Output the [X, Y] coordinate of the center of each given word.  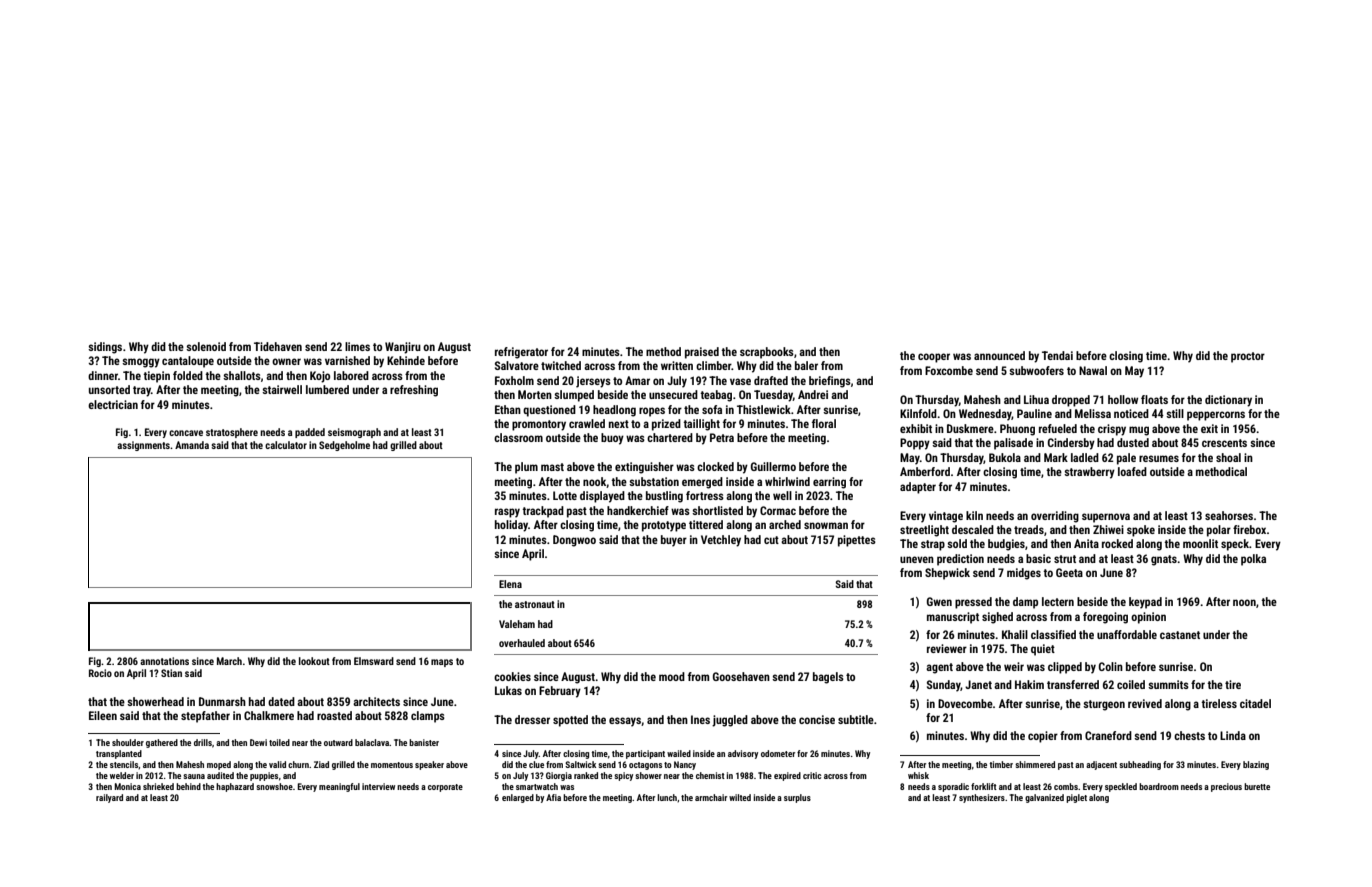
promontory [539, 425]
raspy [507, 513]
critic [812, 775]
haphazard [235, 787]
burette [1257, 786]
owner [286, 361]
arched [785, 524]
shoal [1228, 457]
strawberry [1089, 473]
